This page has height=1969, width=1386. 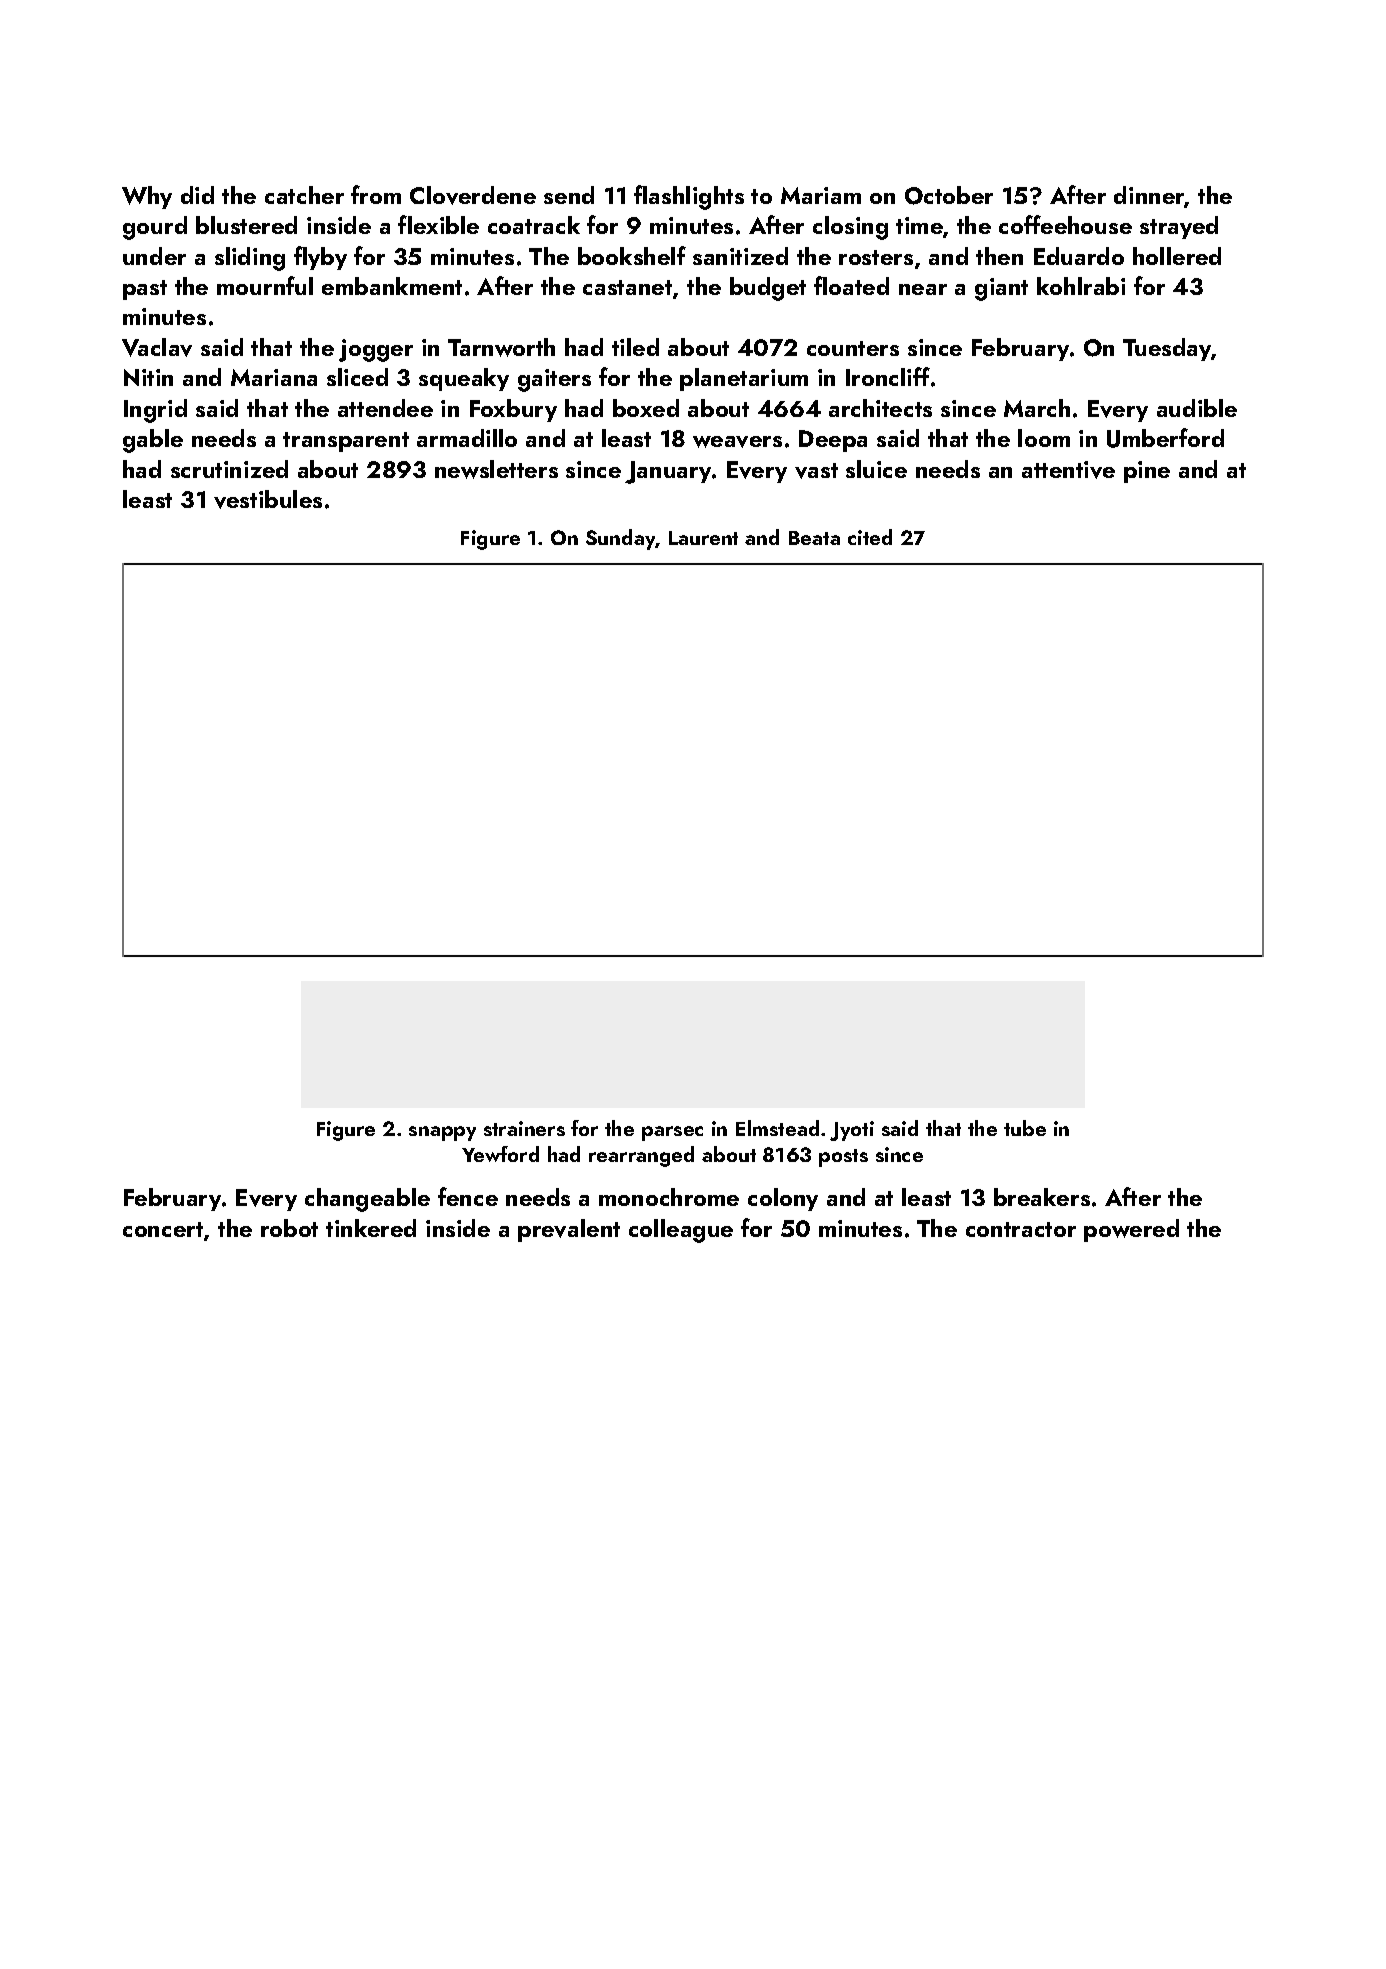 What do you see at coordinates (534, 225) in the page?
I see `coatrack` at bounding box center [534, 225].
